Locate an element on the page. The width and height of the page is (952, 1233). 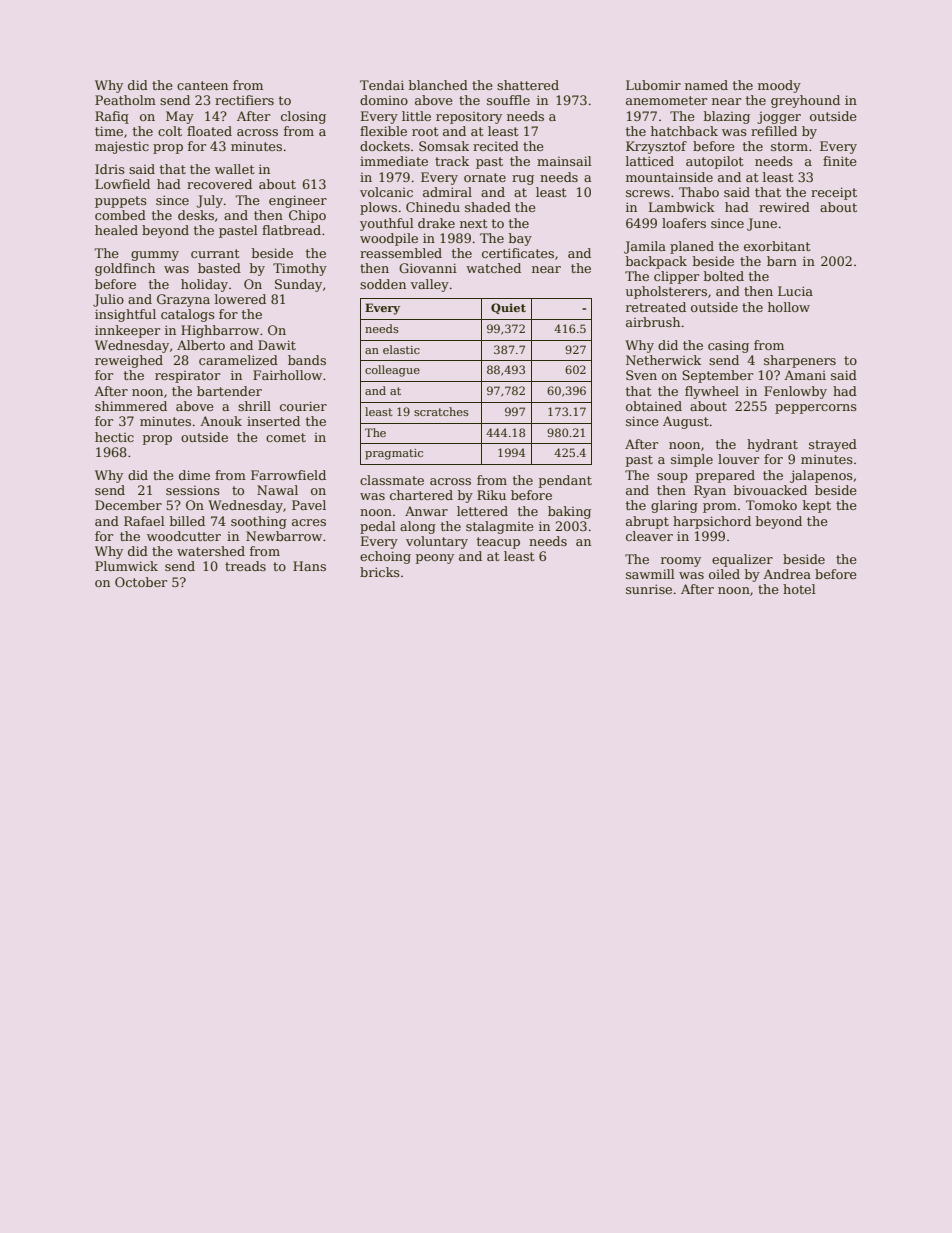
certificates is located at coordinates (518, 253).
